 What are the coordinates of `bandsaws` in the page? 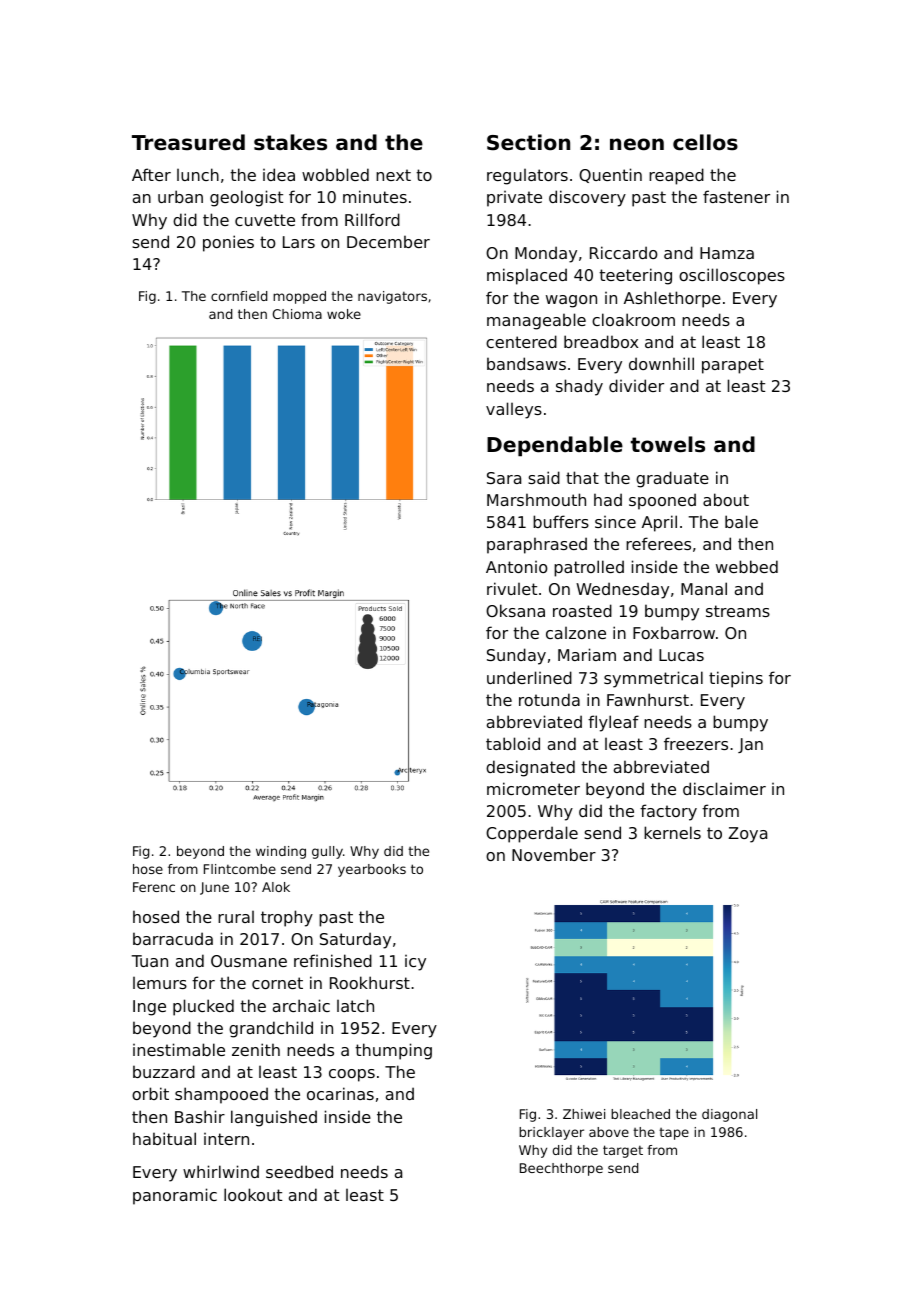 It's located at (526, 363).
